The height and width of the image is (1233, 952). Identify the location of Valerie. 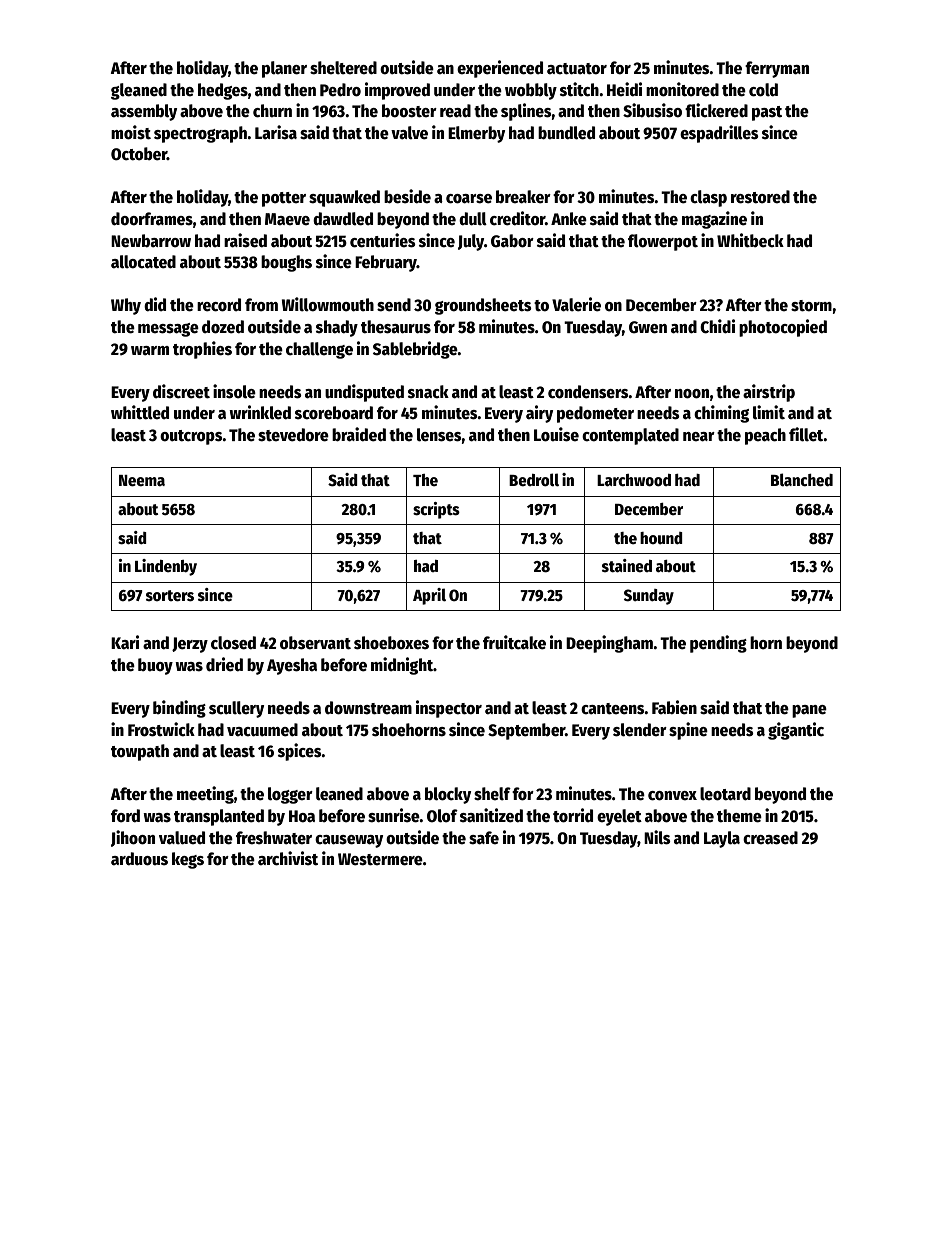
(576, 304).
